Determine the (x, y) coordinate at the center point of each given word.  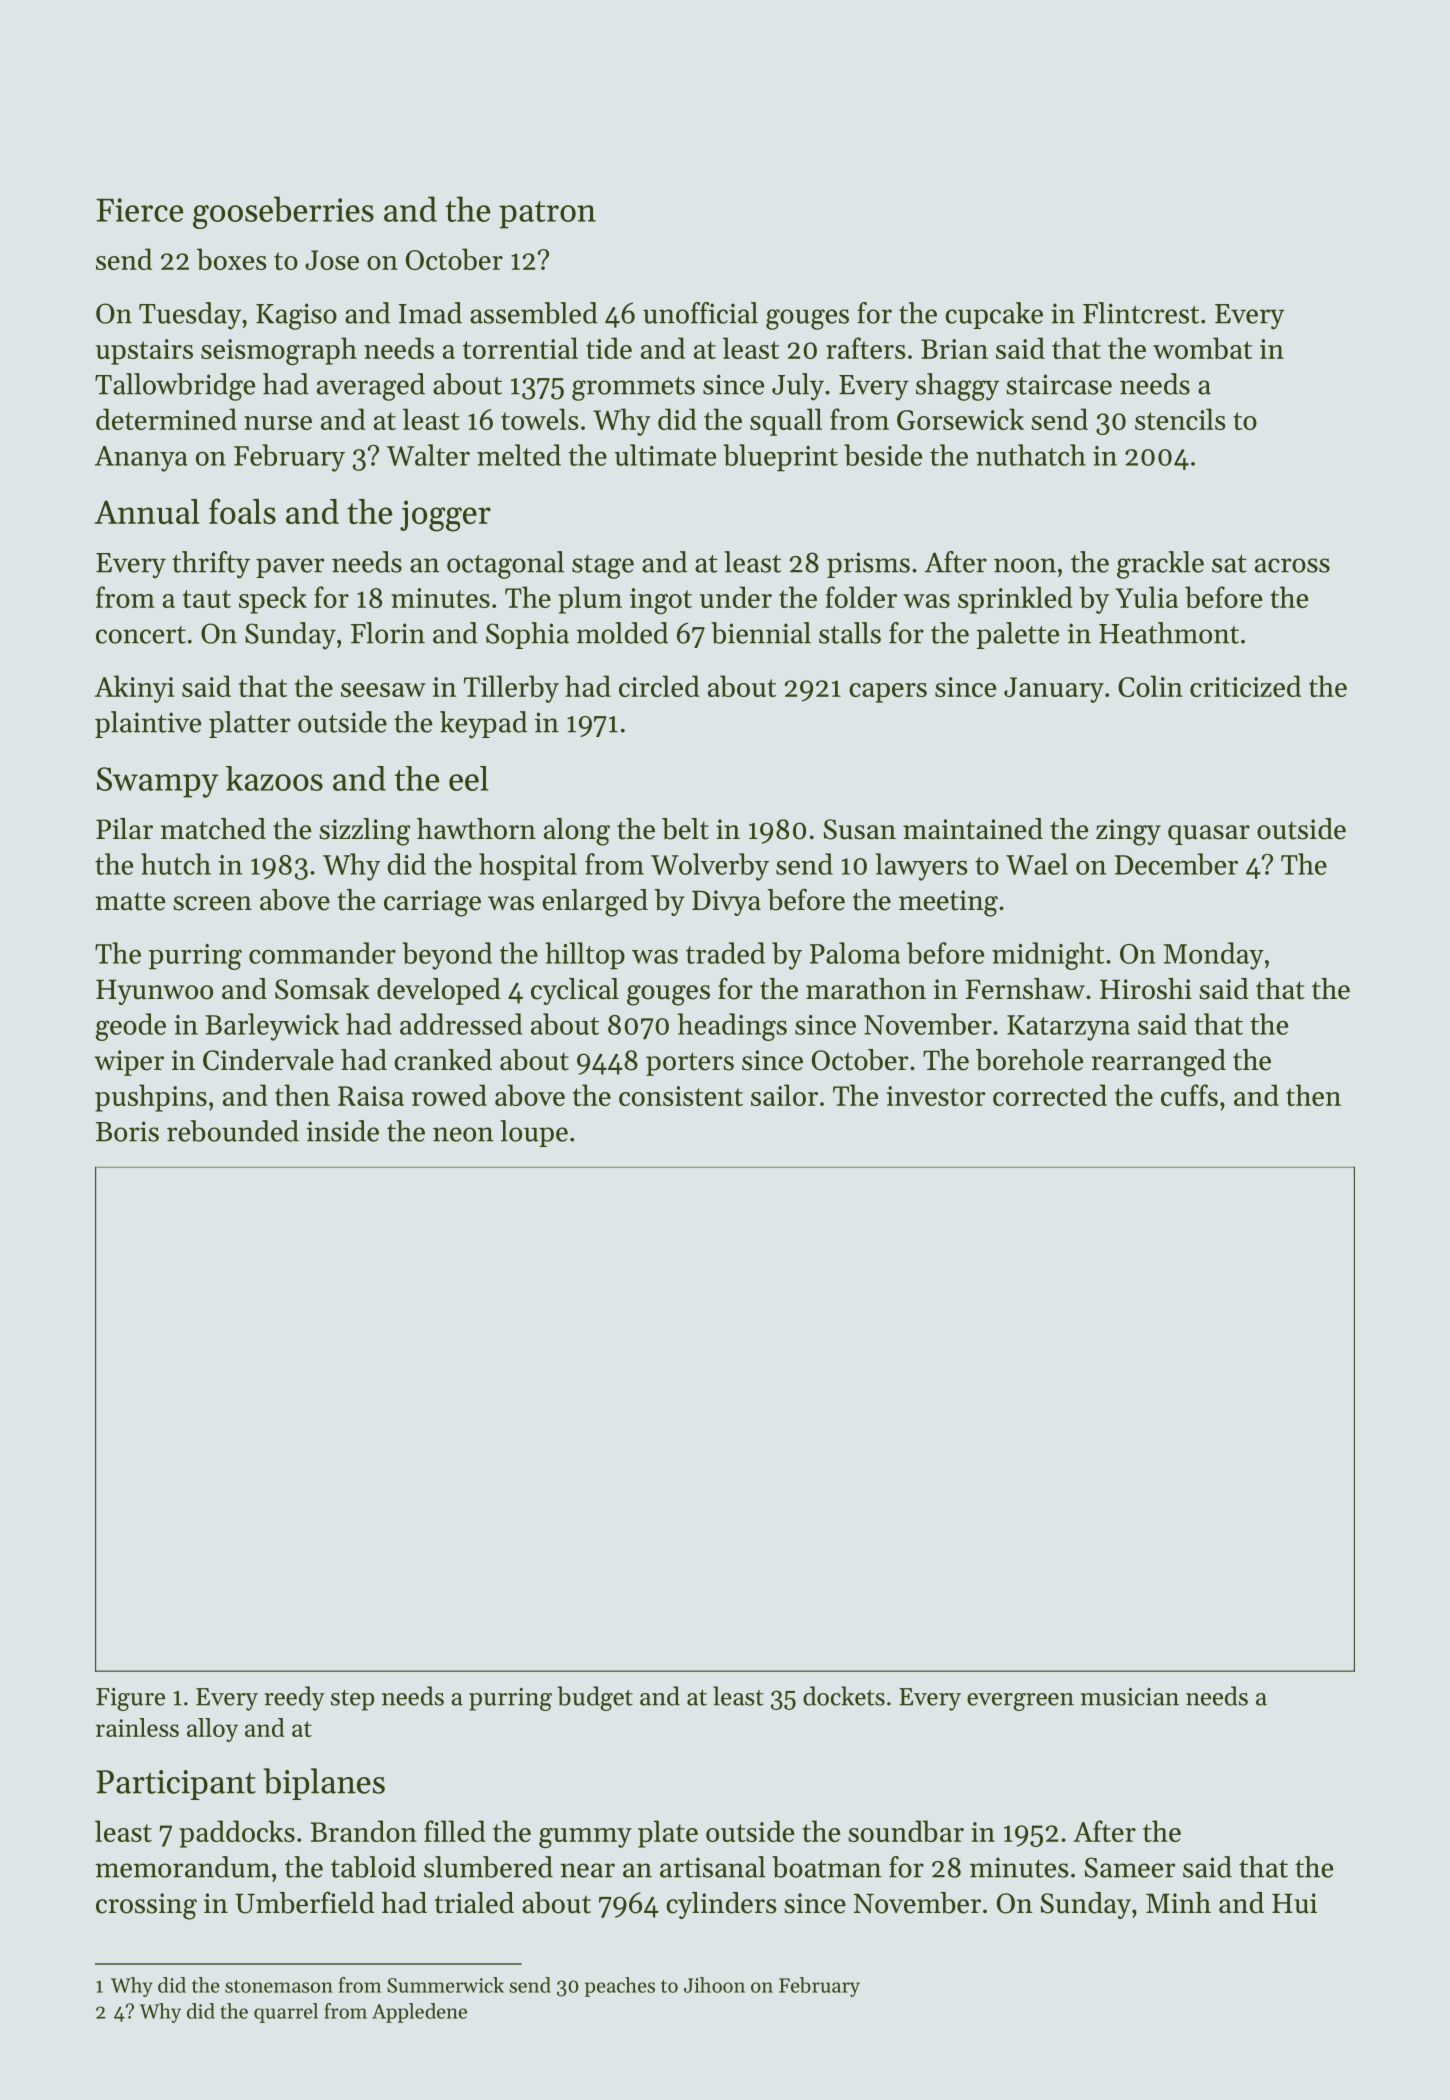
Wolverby (710, 867)
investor (936, 1096)
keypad (483, 725)
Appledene (419, 2013)
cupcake (994, 315)
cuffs (1189, 1095)
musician (1130, 1697)
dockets (844, 1696)
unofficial (700, 313)
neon (463, 1134)
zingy (1128, 832)
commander (322, 953)
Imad (430, 313)
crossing (146, 1906)
